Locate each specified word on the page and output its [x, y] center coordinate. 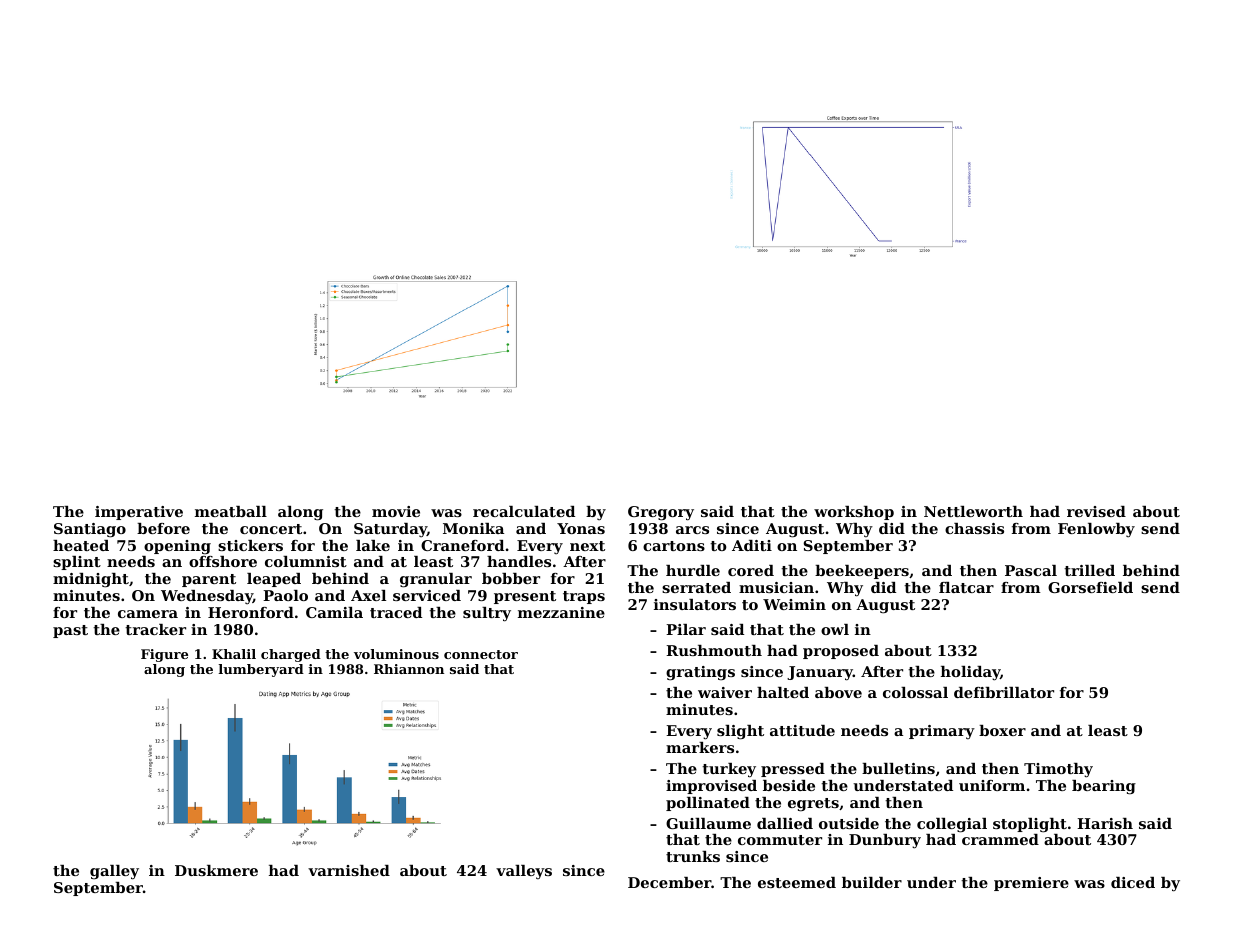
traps [584, 597]
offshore [223, 561]
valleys [524, 872]
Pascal [1031, 570]
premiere [1031, 884]
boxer [1002, 730]
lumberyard [261, 670]
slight [740, 732]
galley [114, 872]
